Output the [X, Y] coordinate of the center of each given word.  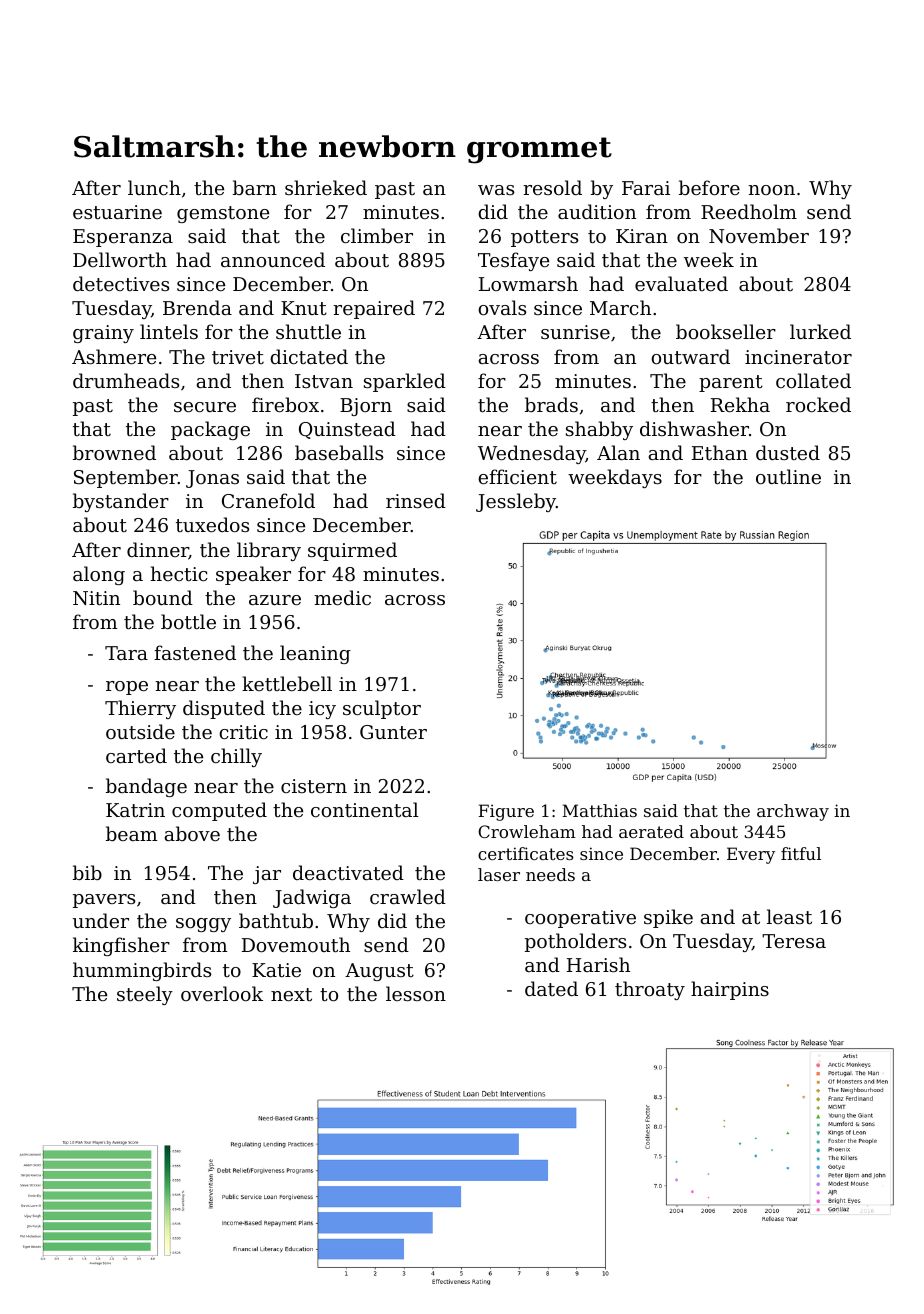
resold [552, 187]
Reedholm [749, 211]
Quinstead [347, 430]
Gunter [393, 732]
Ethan [720, 452]
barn [255, 187]
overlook [222, 993]
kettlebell [287, 683]
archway [793, 812]
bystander [121, 502]
